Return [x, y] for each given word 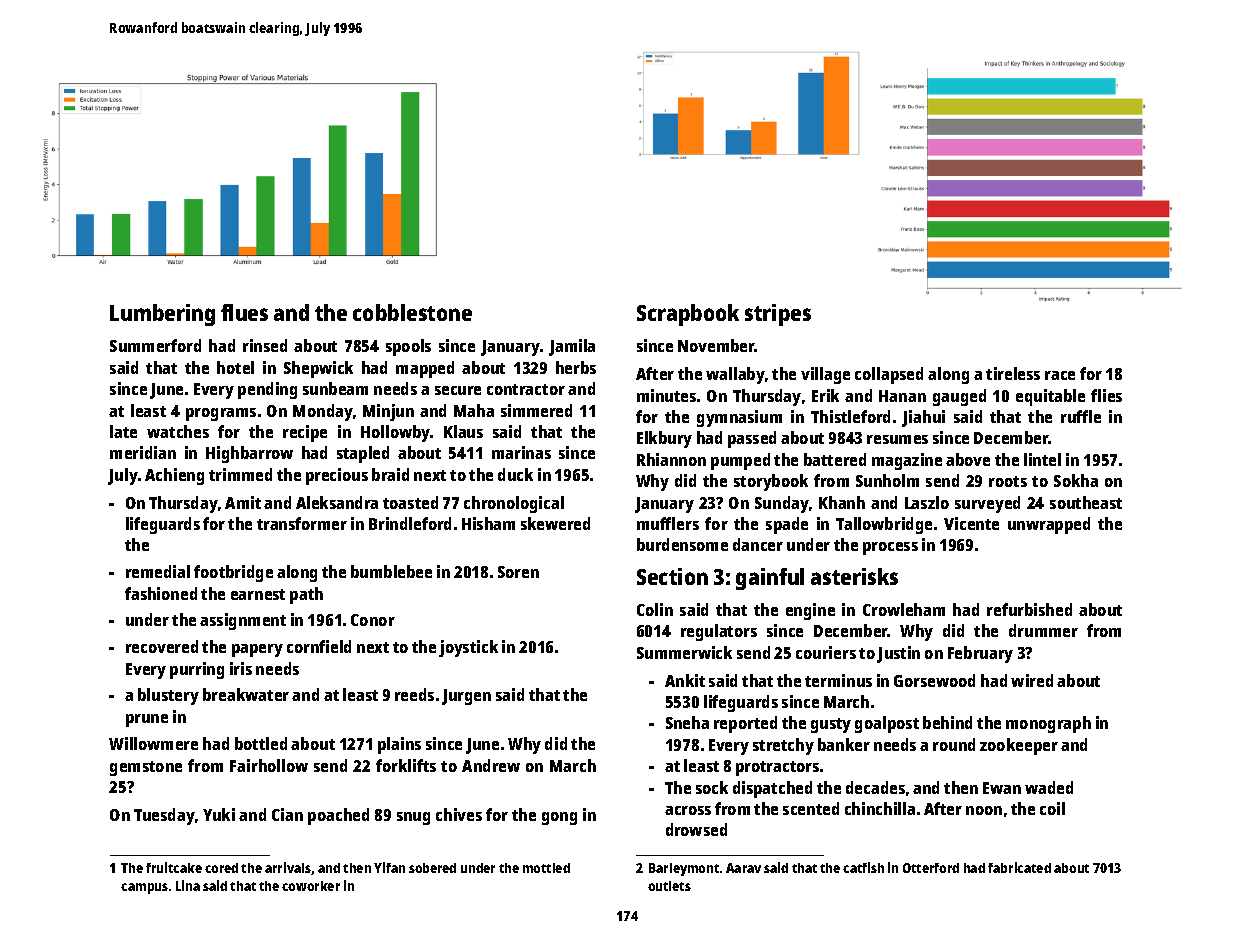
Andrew [491, 765]
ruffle [1081, 416]
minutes [666, 395]
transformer [302, 523]
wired [1032, 680]
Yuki [219, 814]
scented [811, 808]
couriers [826, 652]
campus [144, 888]
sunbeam [335, 388]
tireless [1013, 373]
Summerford [155, 345]
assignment [243, 621]
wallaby [735, 375]
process [890, 548]
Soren [518, 572]
